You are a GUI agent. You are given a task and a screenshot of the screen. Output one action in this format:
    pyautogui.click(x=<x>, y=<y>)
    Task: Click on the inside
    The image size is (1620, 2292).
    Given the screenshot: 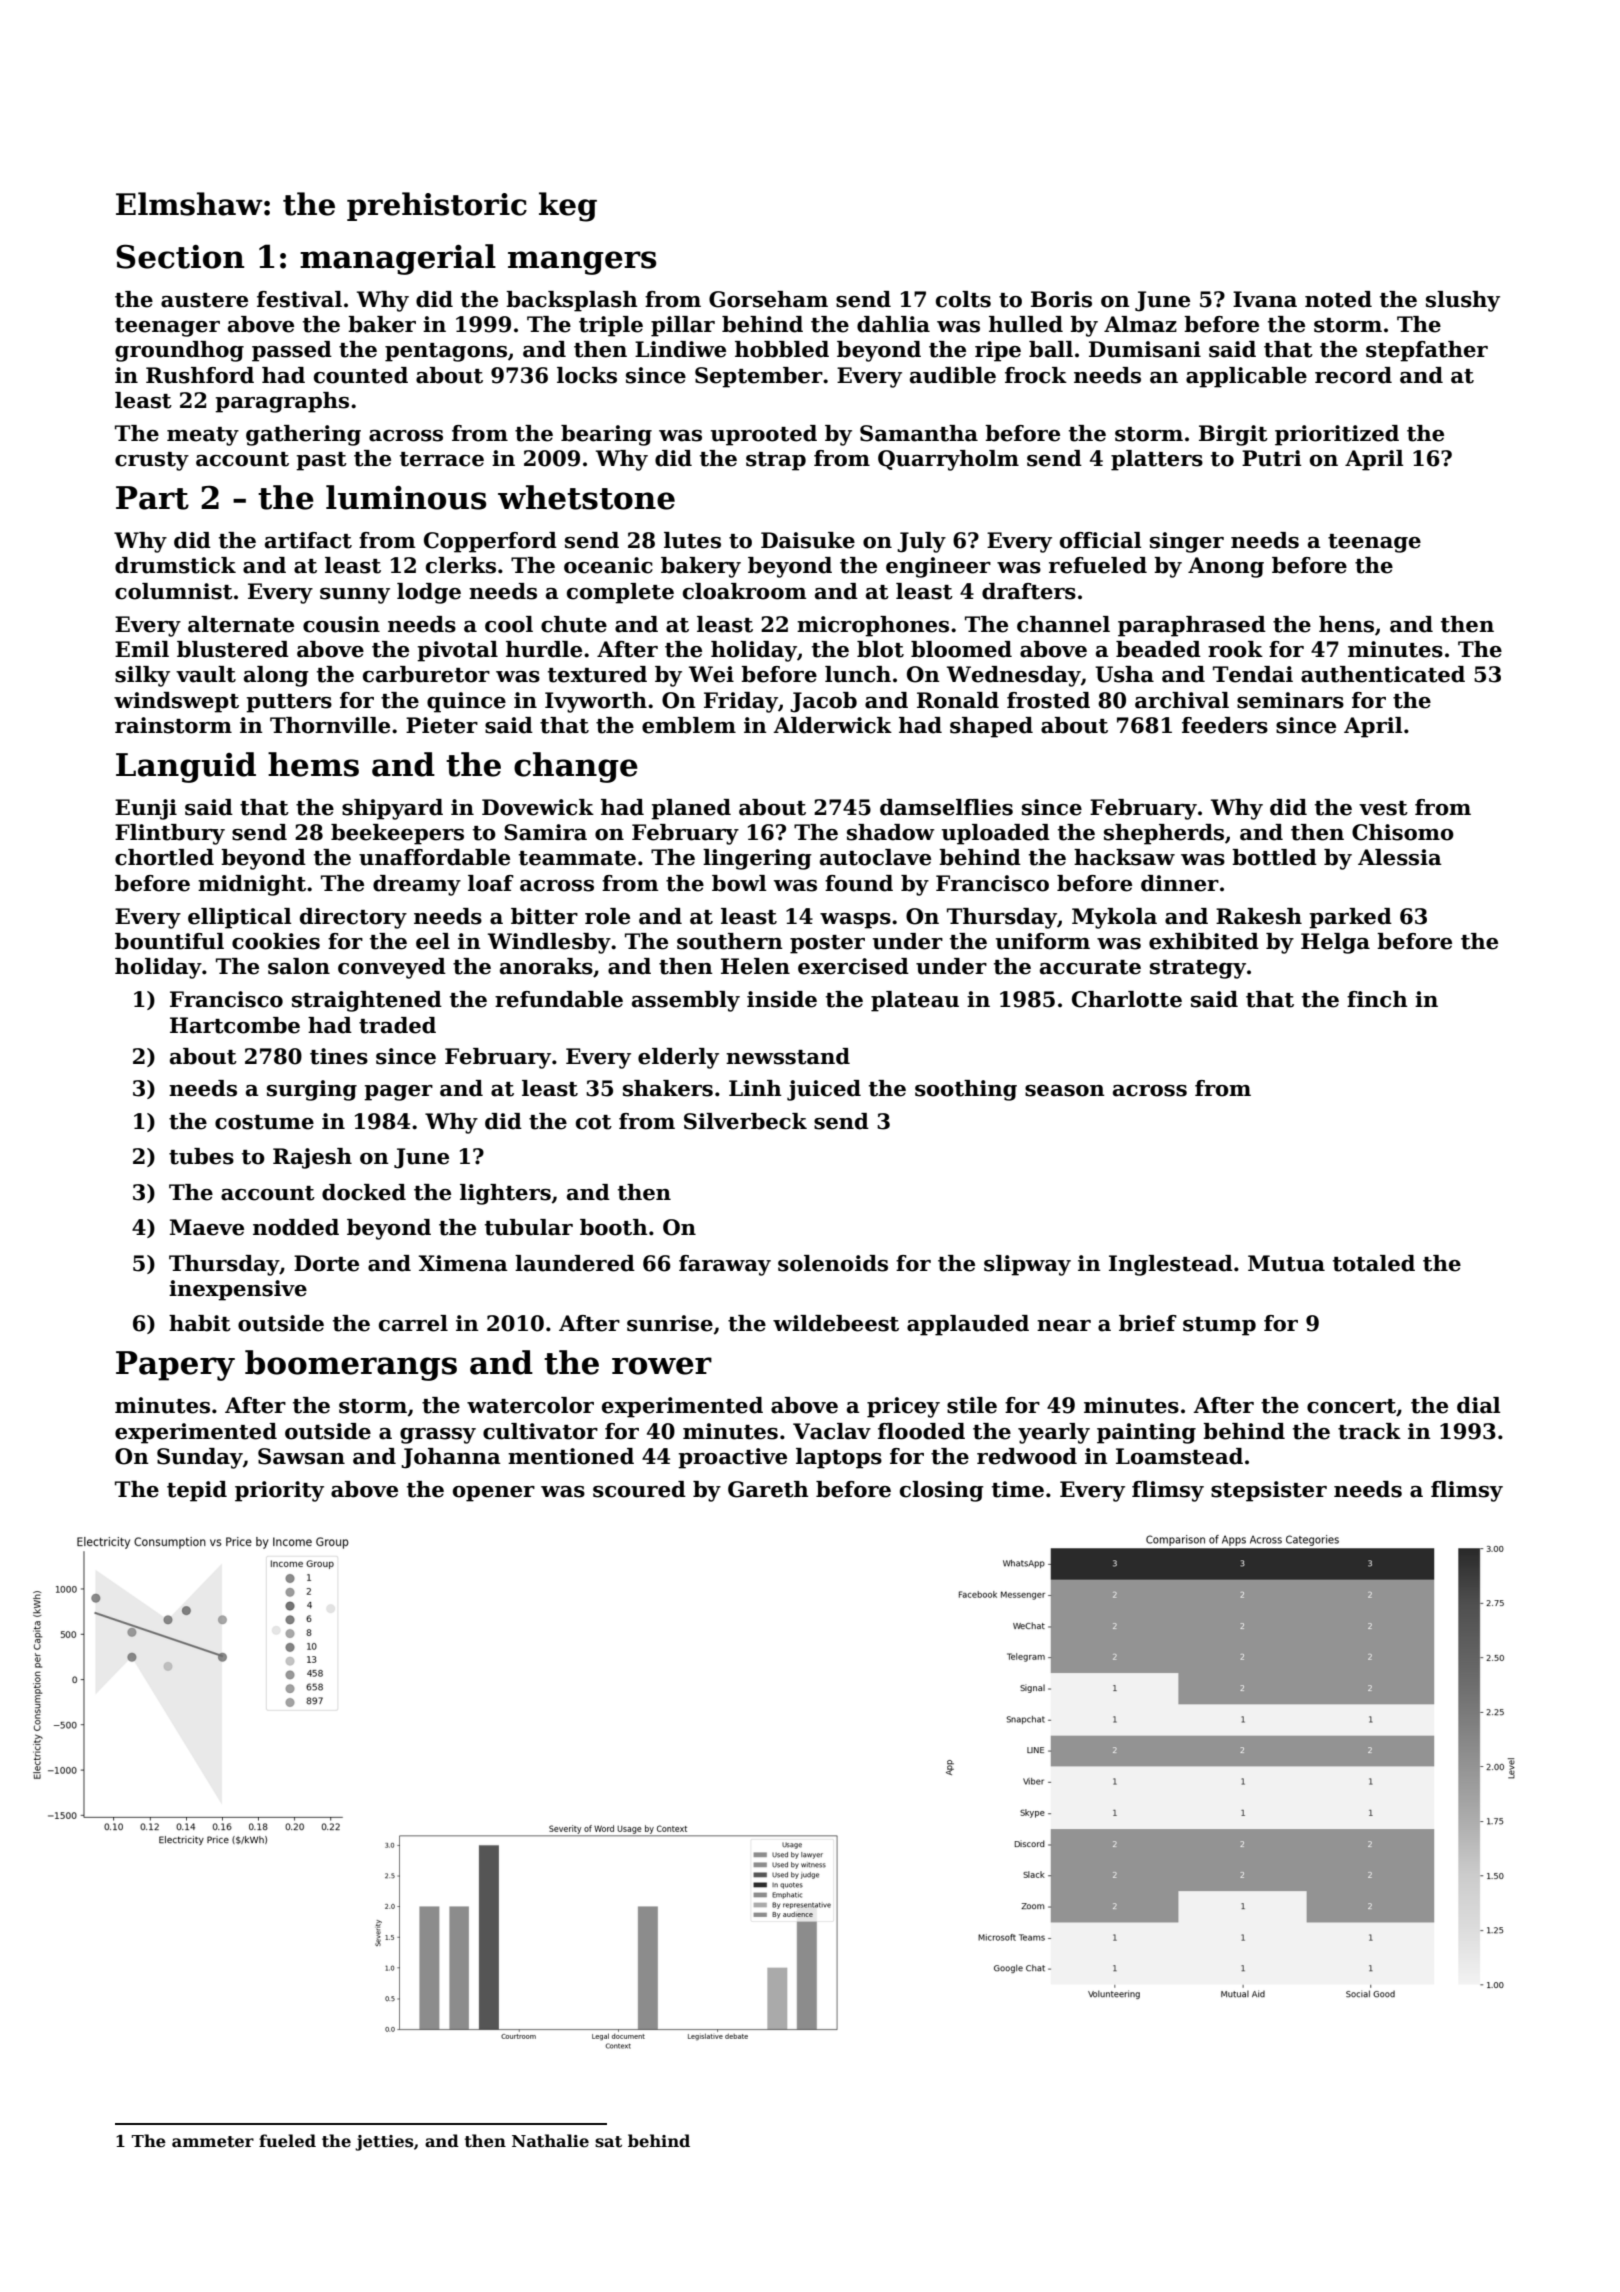 What is the action you would take?
    pyautogui.click(x=782, y=999)
